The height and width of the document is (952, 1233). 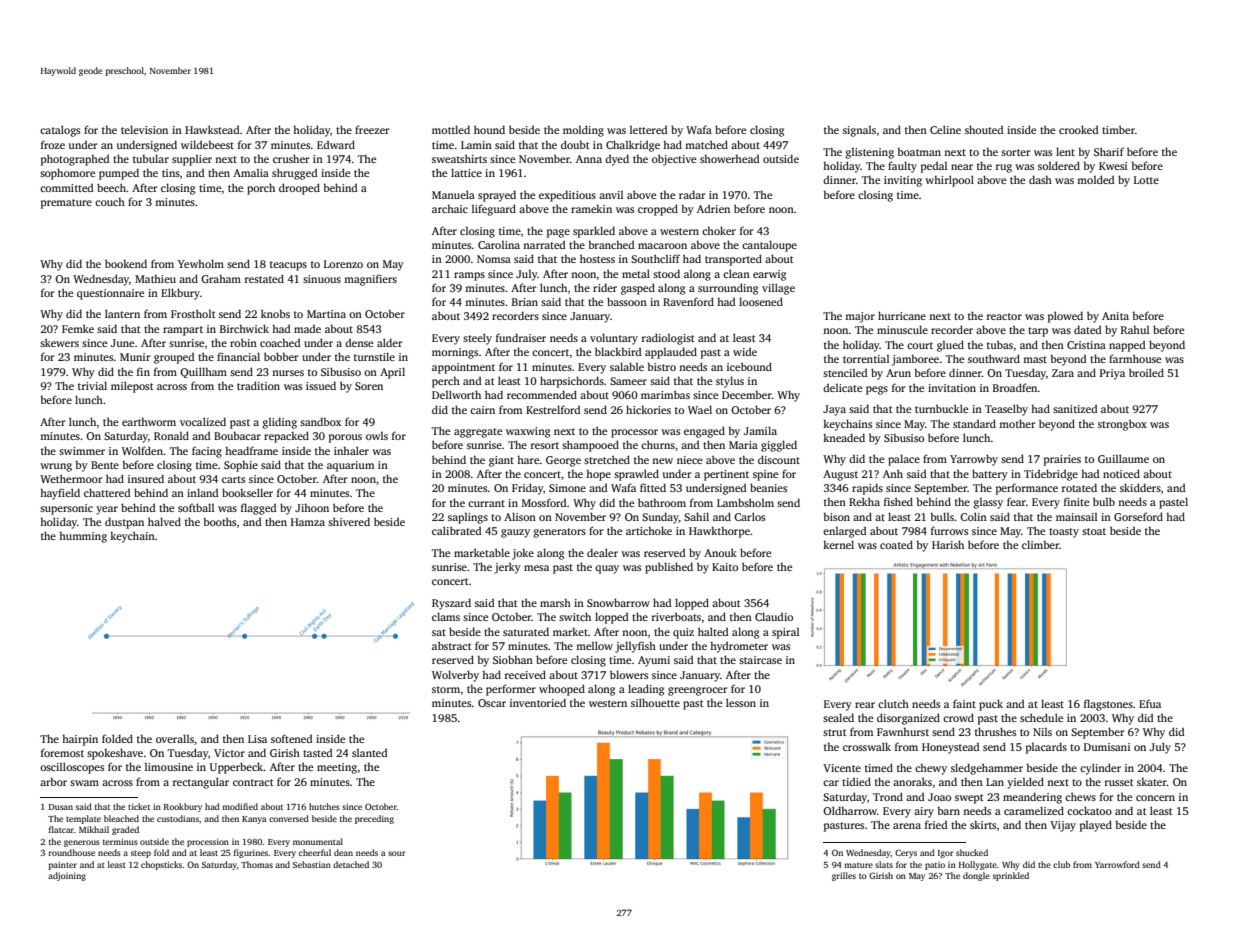 I want to click on humming, so click(x=83, y=537).
